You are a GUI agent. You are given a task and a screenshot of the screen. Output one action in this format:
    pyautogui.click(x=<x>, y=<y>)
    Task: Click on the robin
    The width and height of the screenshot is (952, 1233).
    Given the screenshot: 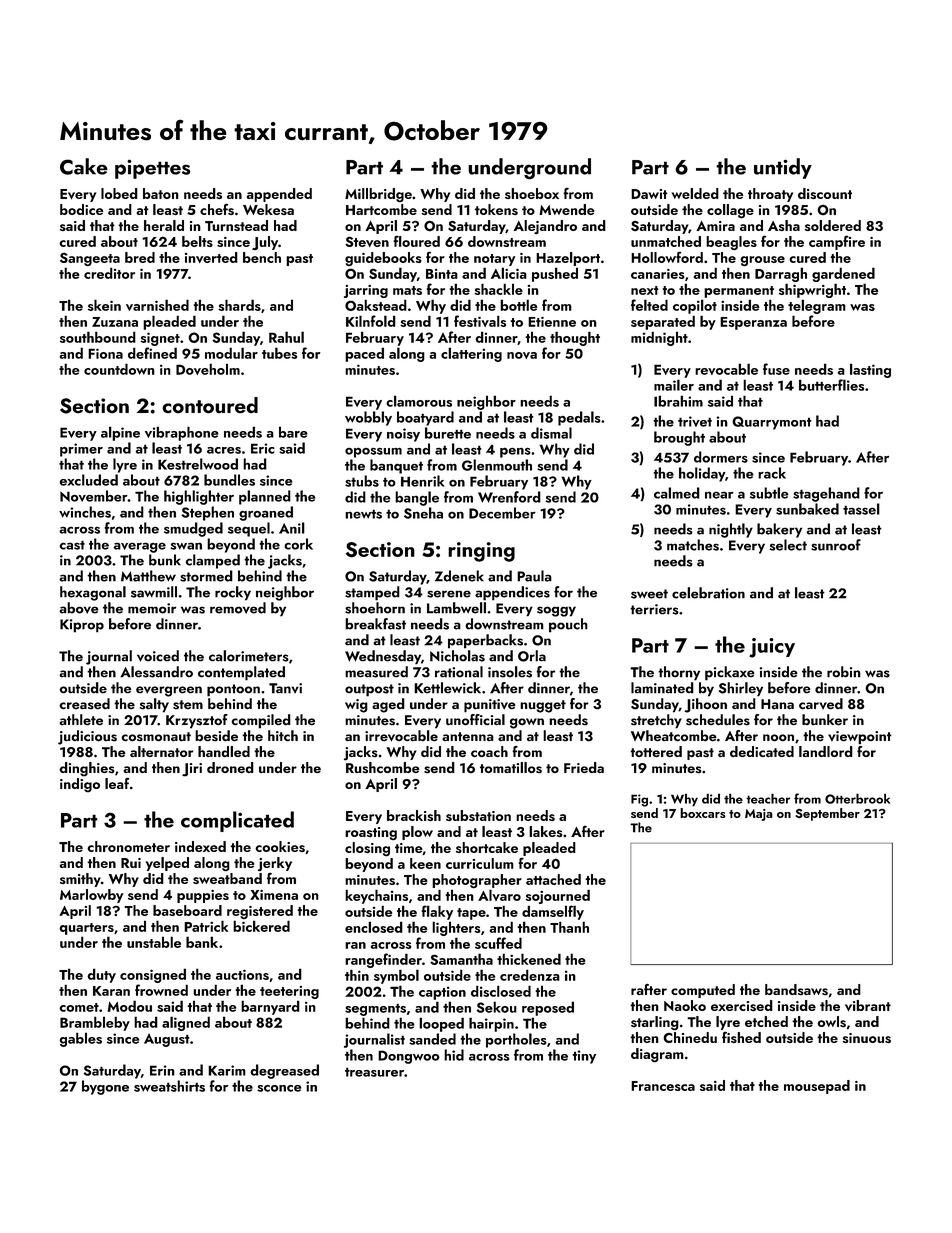 What is the action you would take?
    pyautogui.click(x=844, y=672)
